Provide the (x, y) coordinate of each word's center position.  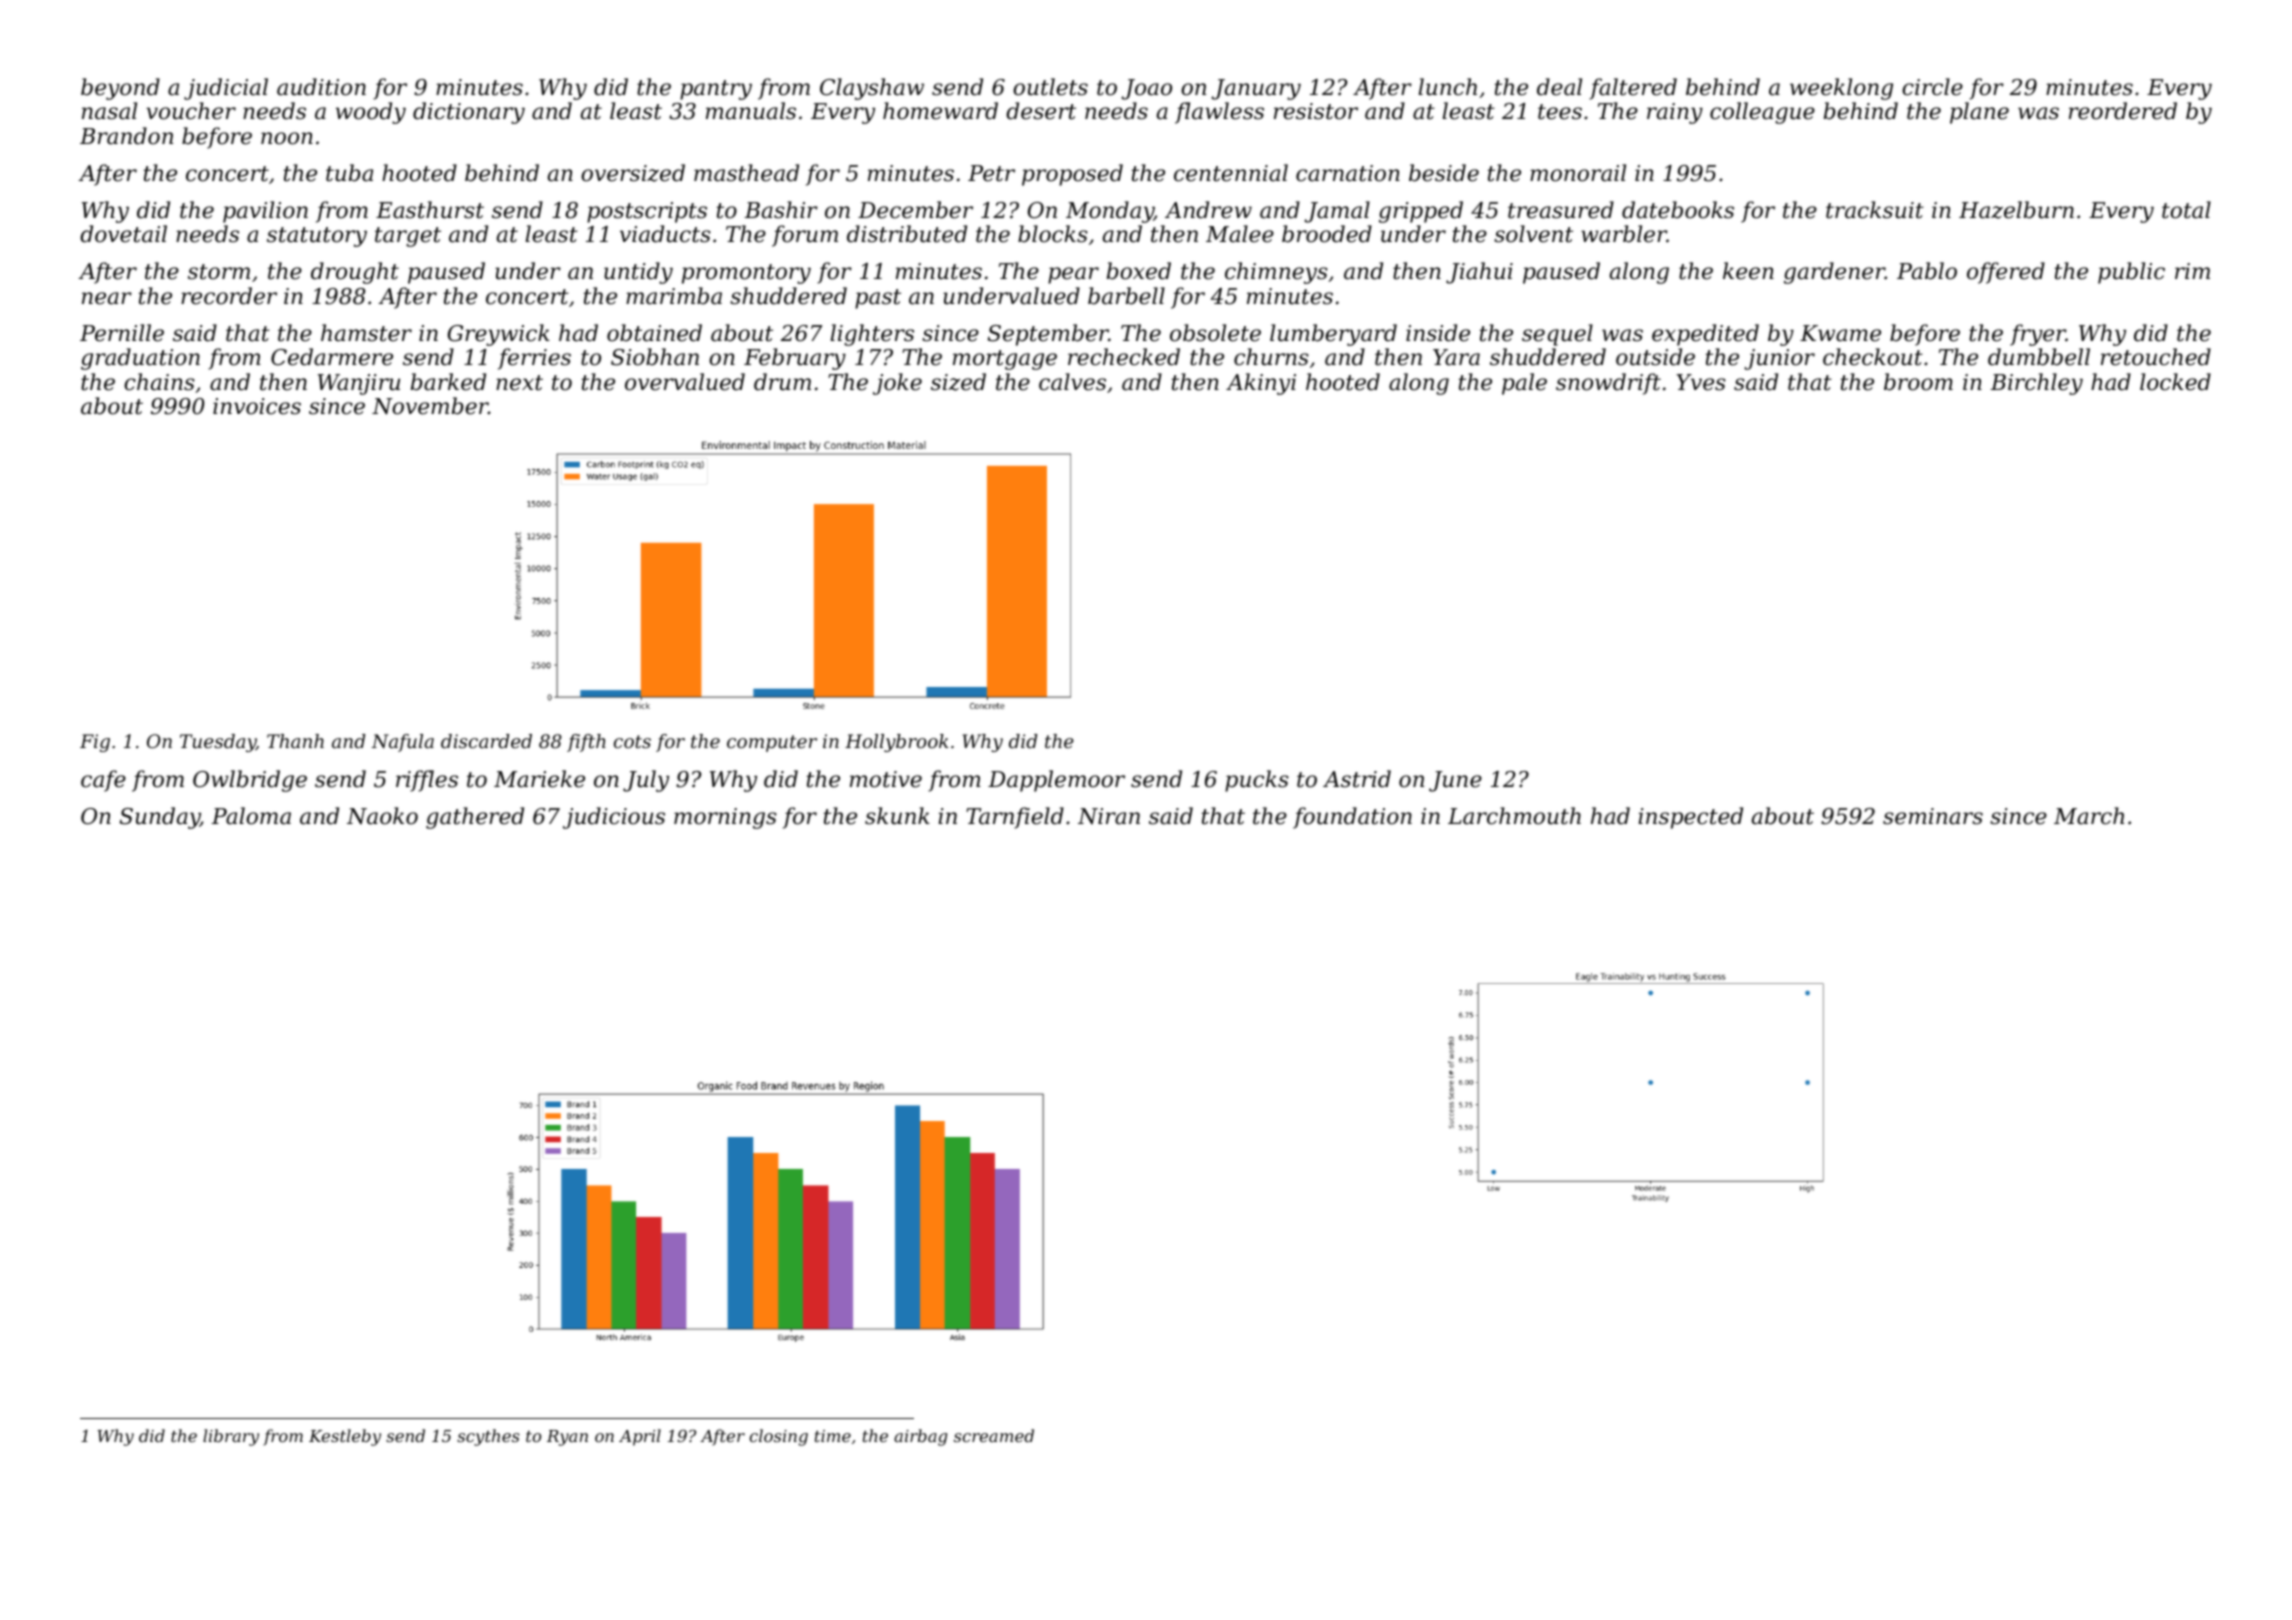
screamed (994, 1435)
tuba (349, 173)
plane (1979, 113)
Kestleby (345, 1437)
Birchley (2037, 384)
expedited (1705, 335)
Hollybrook (897, 743)
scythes (488, 1437)
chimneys (1276, 273)
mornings (725, 818)
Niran (1109, 816)
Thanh (295, 741)
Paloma (251, 816)
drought (355, 273)
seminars (1933, 816)
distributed (907, 234)
